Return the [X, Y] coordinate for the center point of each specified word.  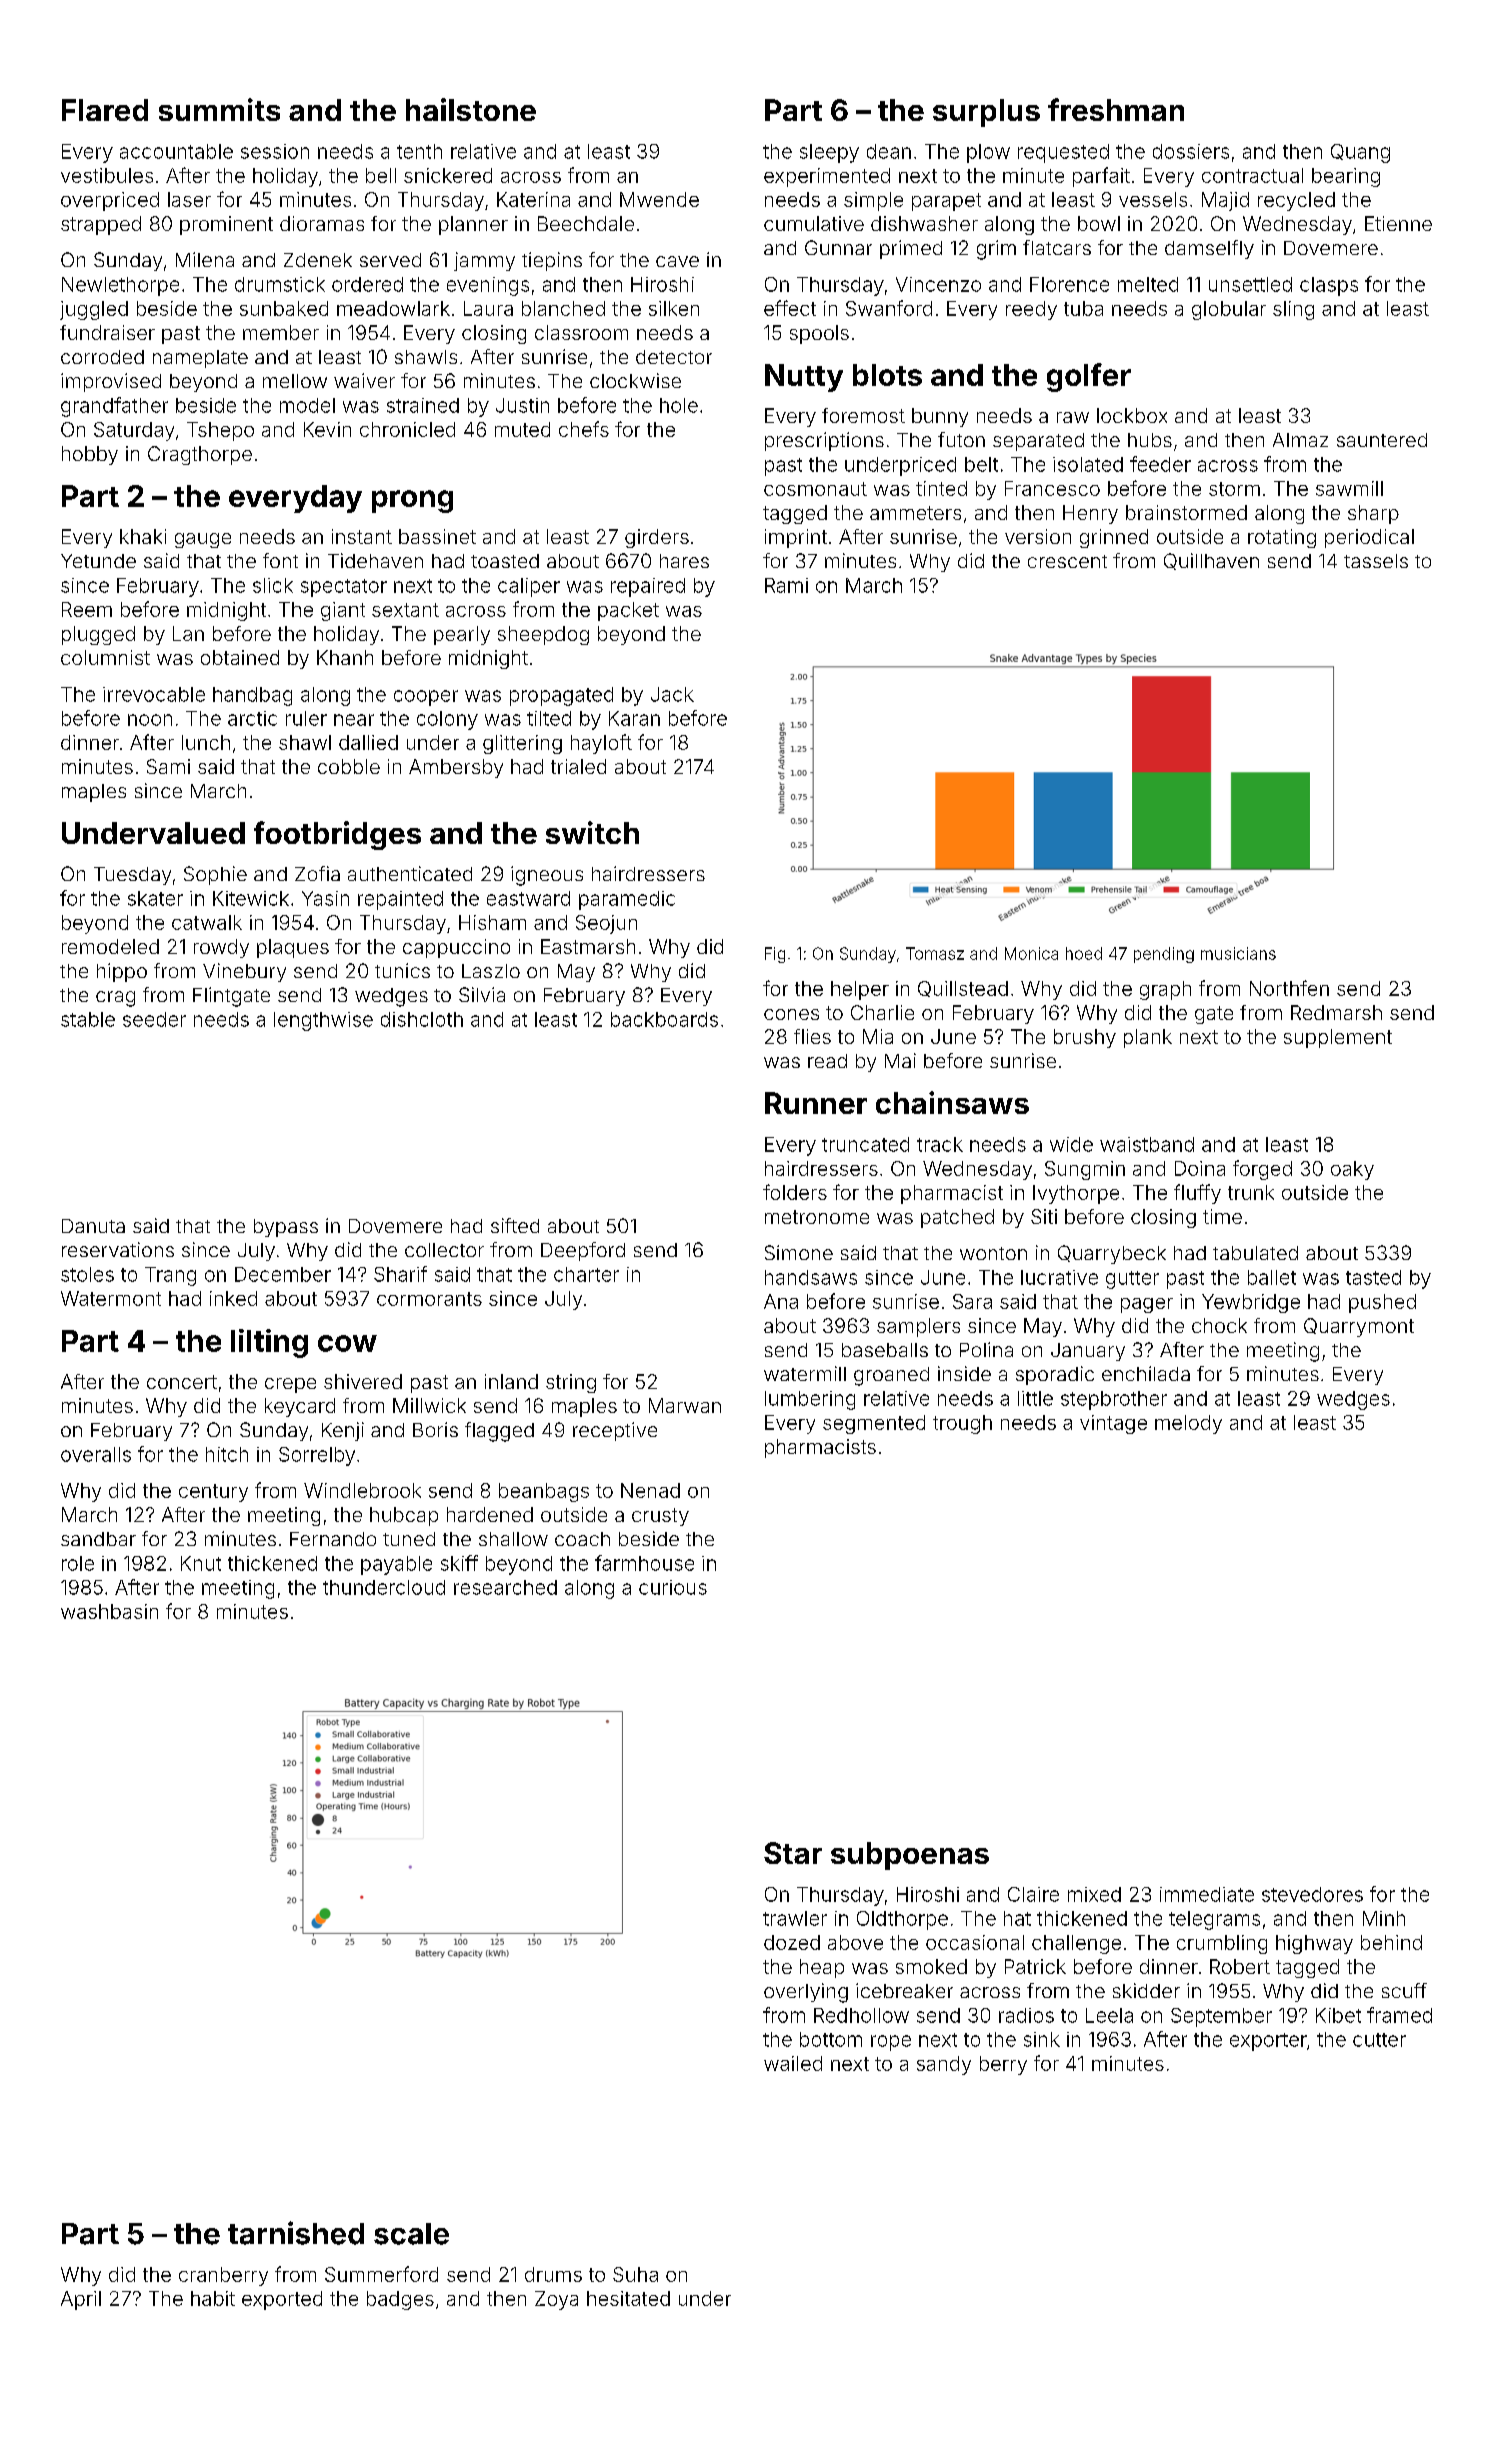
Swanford [889, 308]
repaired [648, 587]
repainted [400, 900]
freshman [1116, 109]
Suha [635, 2274]
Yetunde [98, 561]
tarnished [296, 2233]
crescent [1067, 561]
